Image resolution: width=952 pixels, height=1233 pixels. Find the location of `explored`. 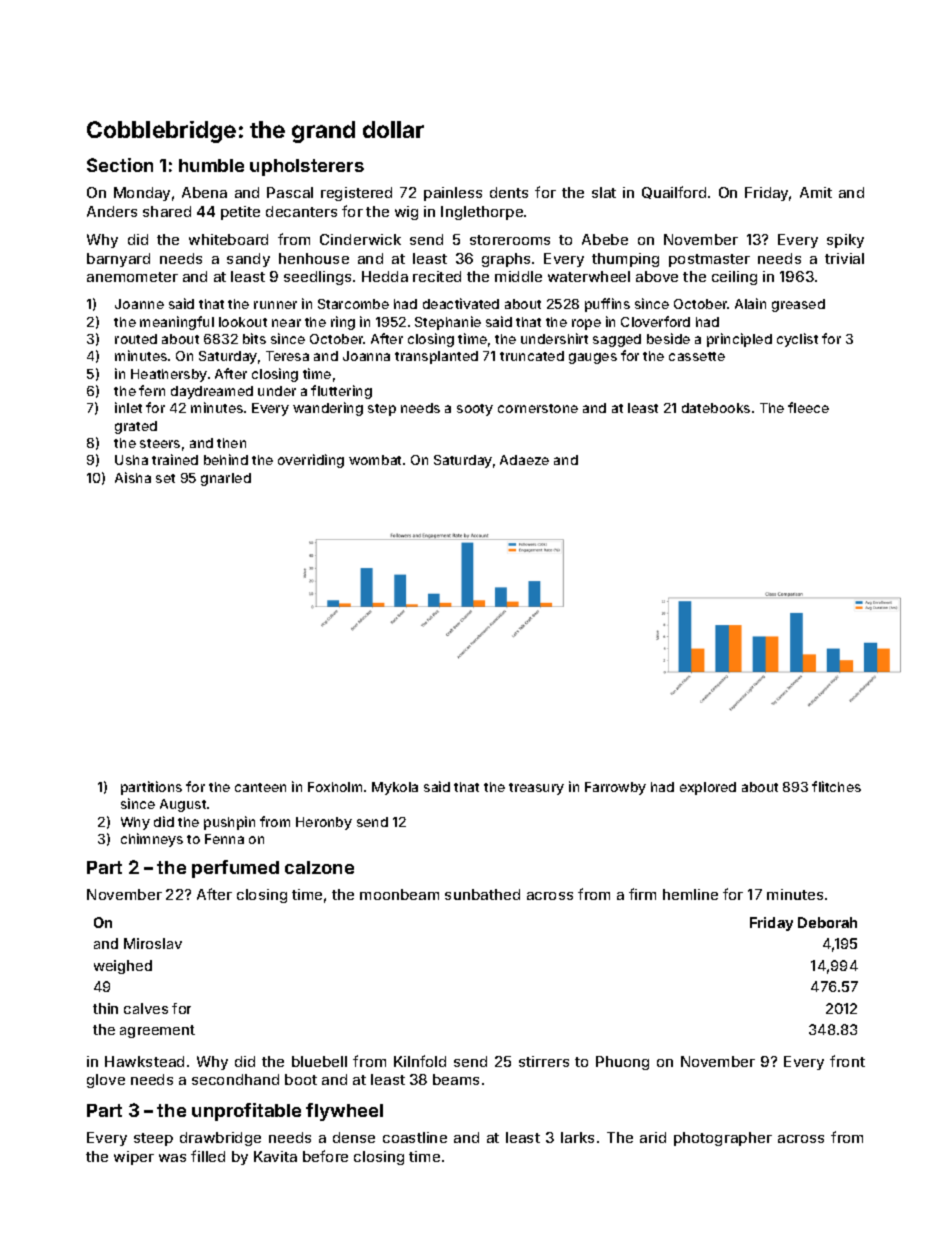

explored is located at coordinates (708, 788).
